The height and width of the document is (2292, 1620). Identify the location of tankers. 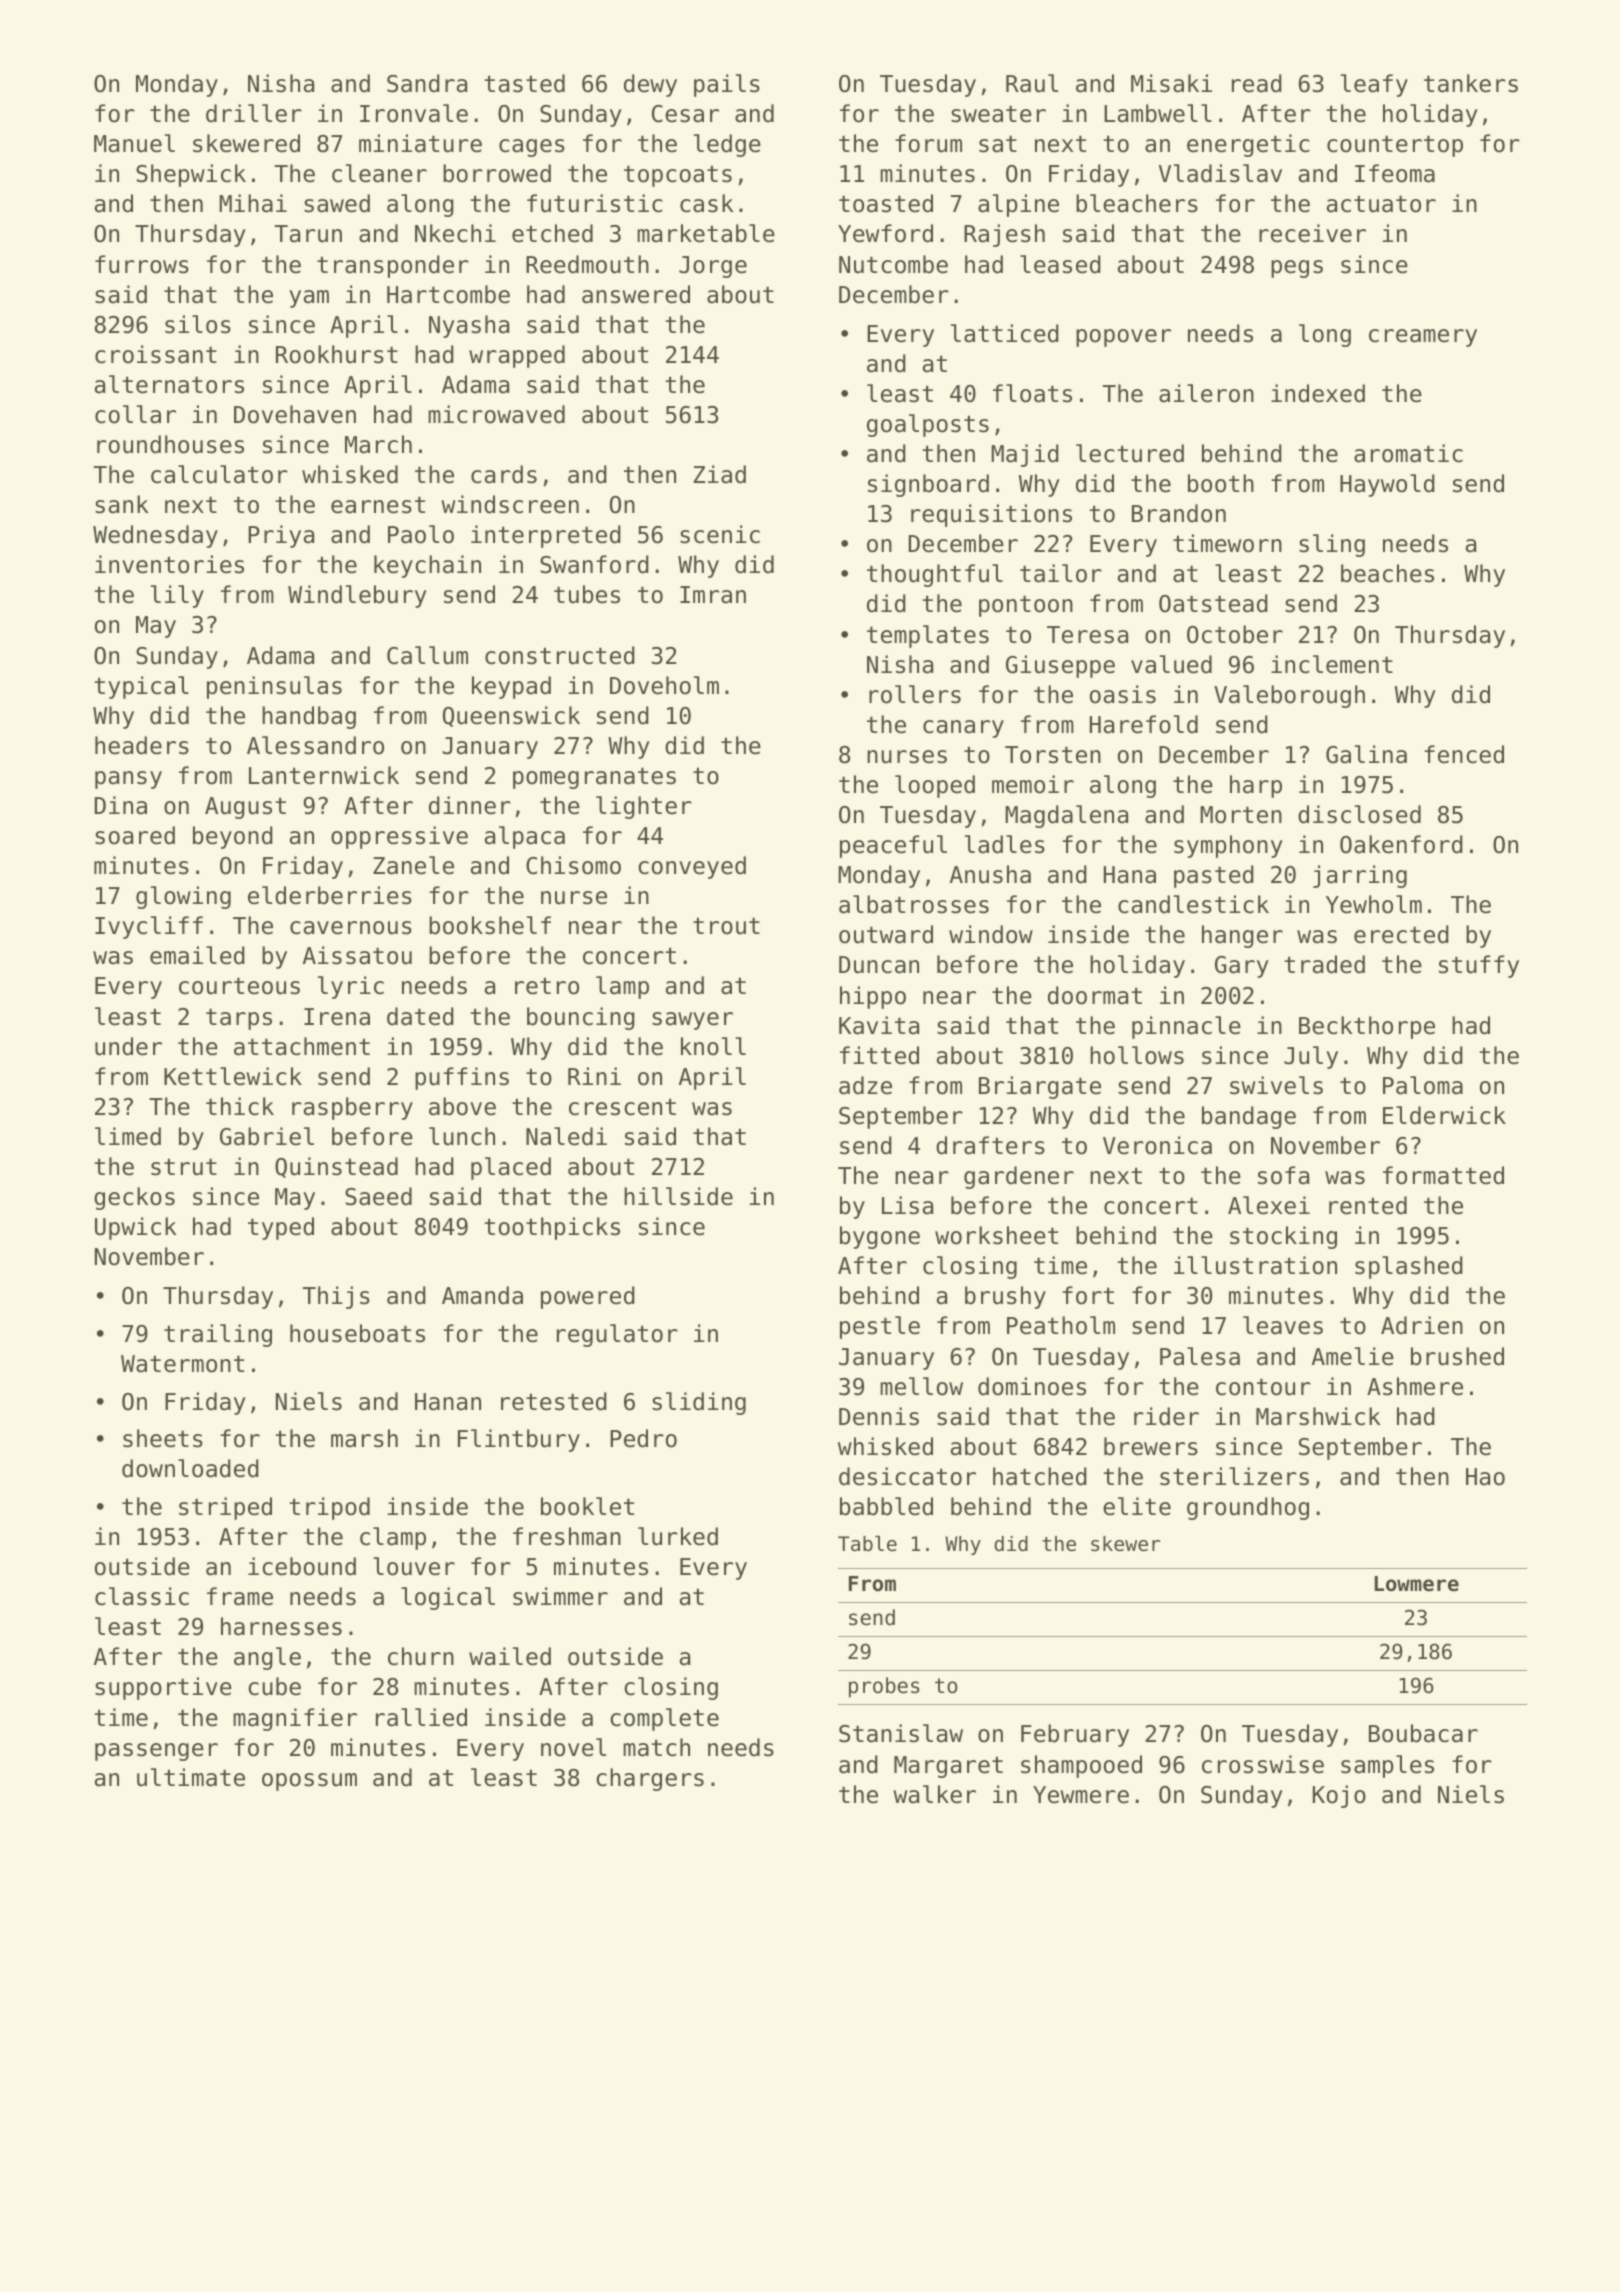
(1471, 83).
